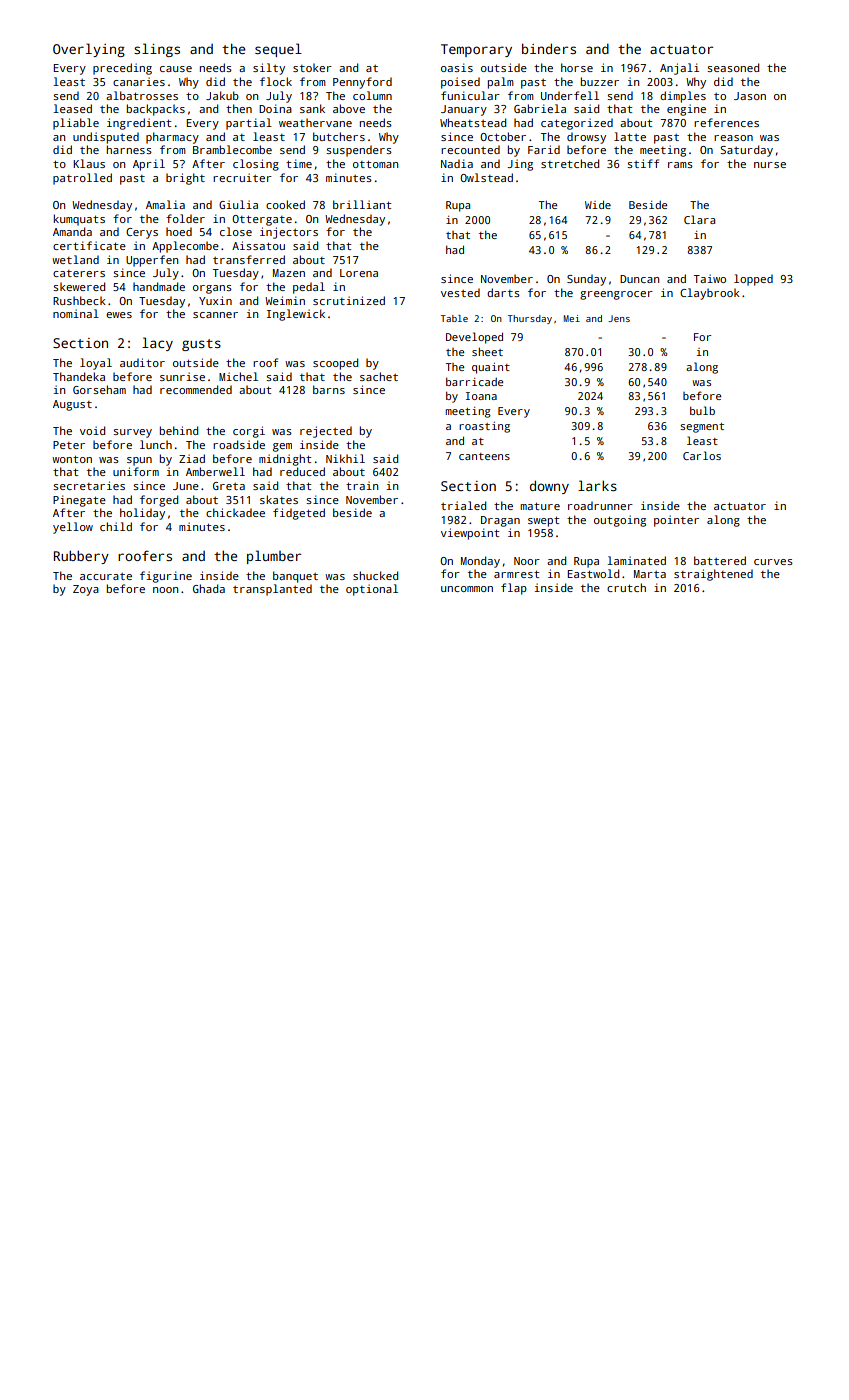  I want to click on loyal, so click(96, 364).
